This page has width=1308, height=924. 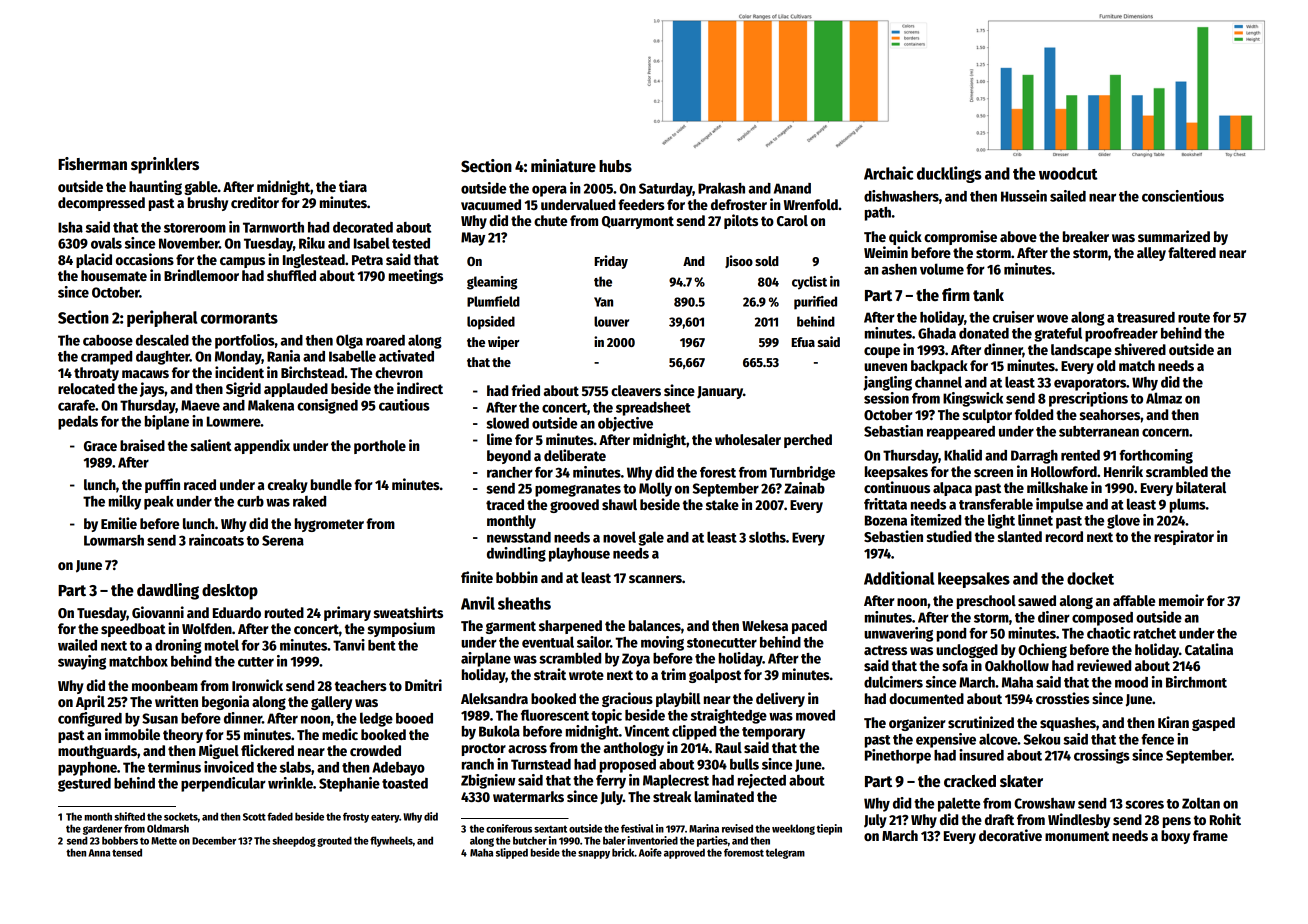 I want to click on paced, so click(x=809, y=627).
